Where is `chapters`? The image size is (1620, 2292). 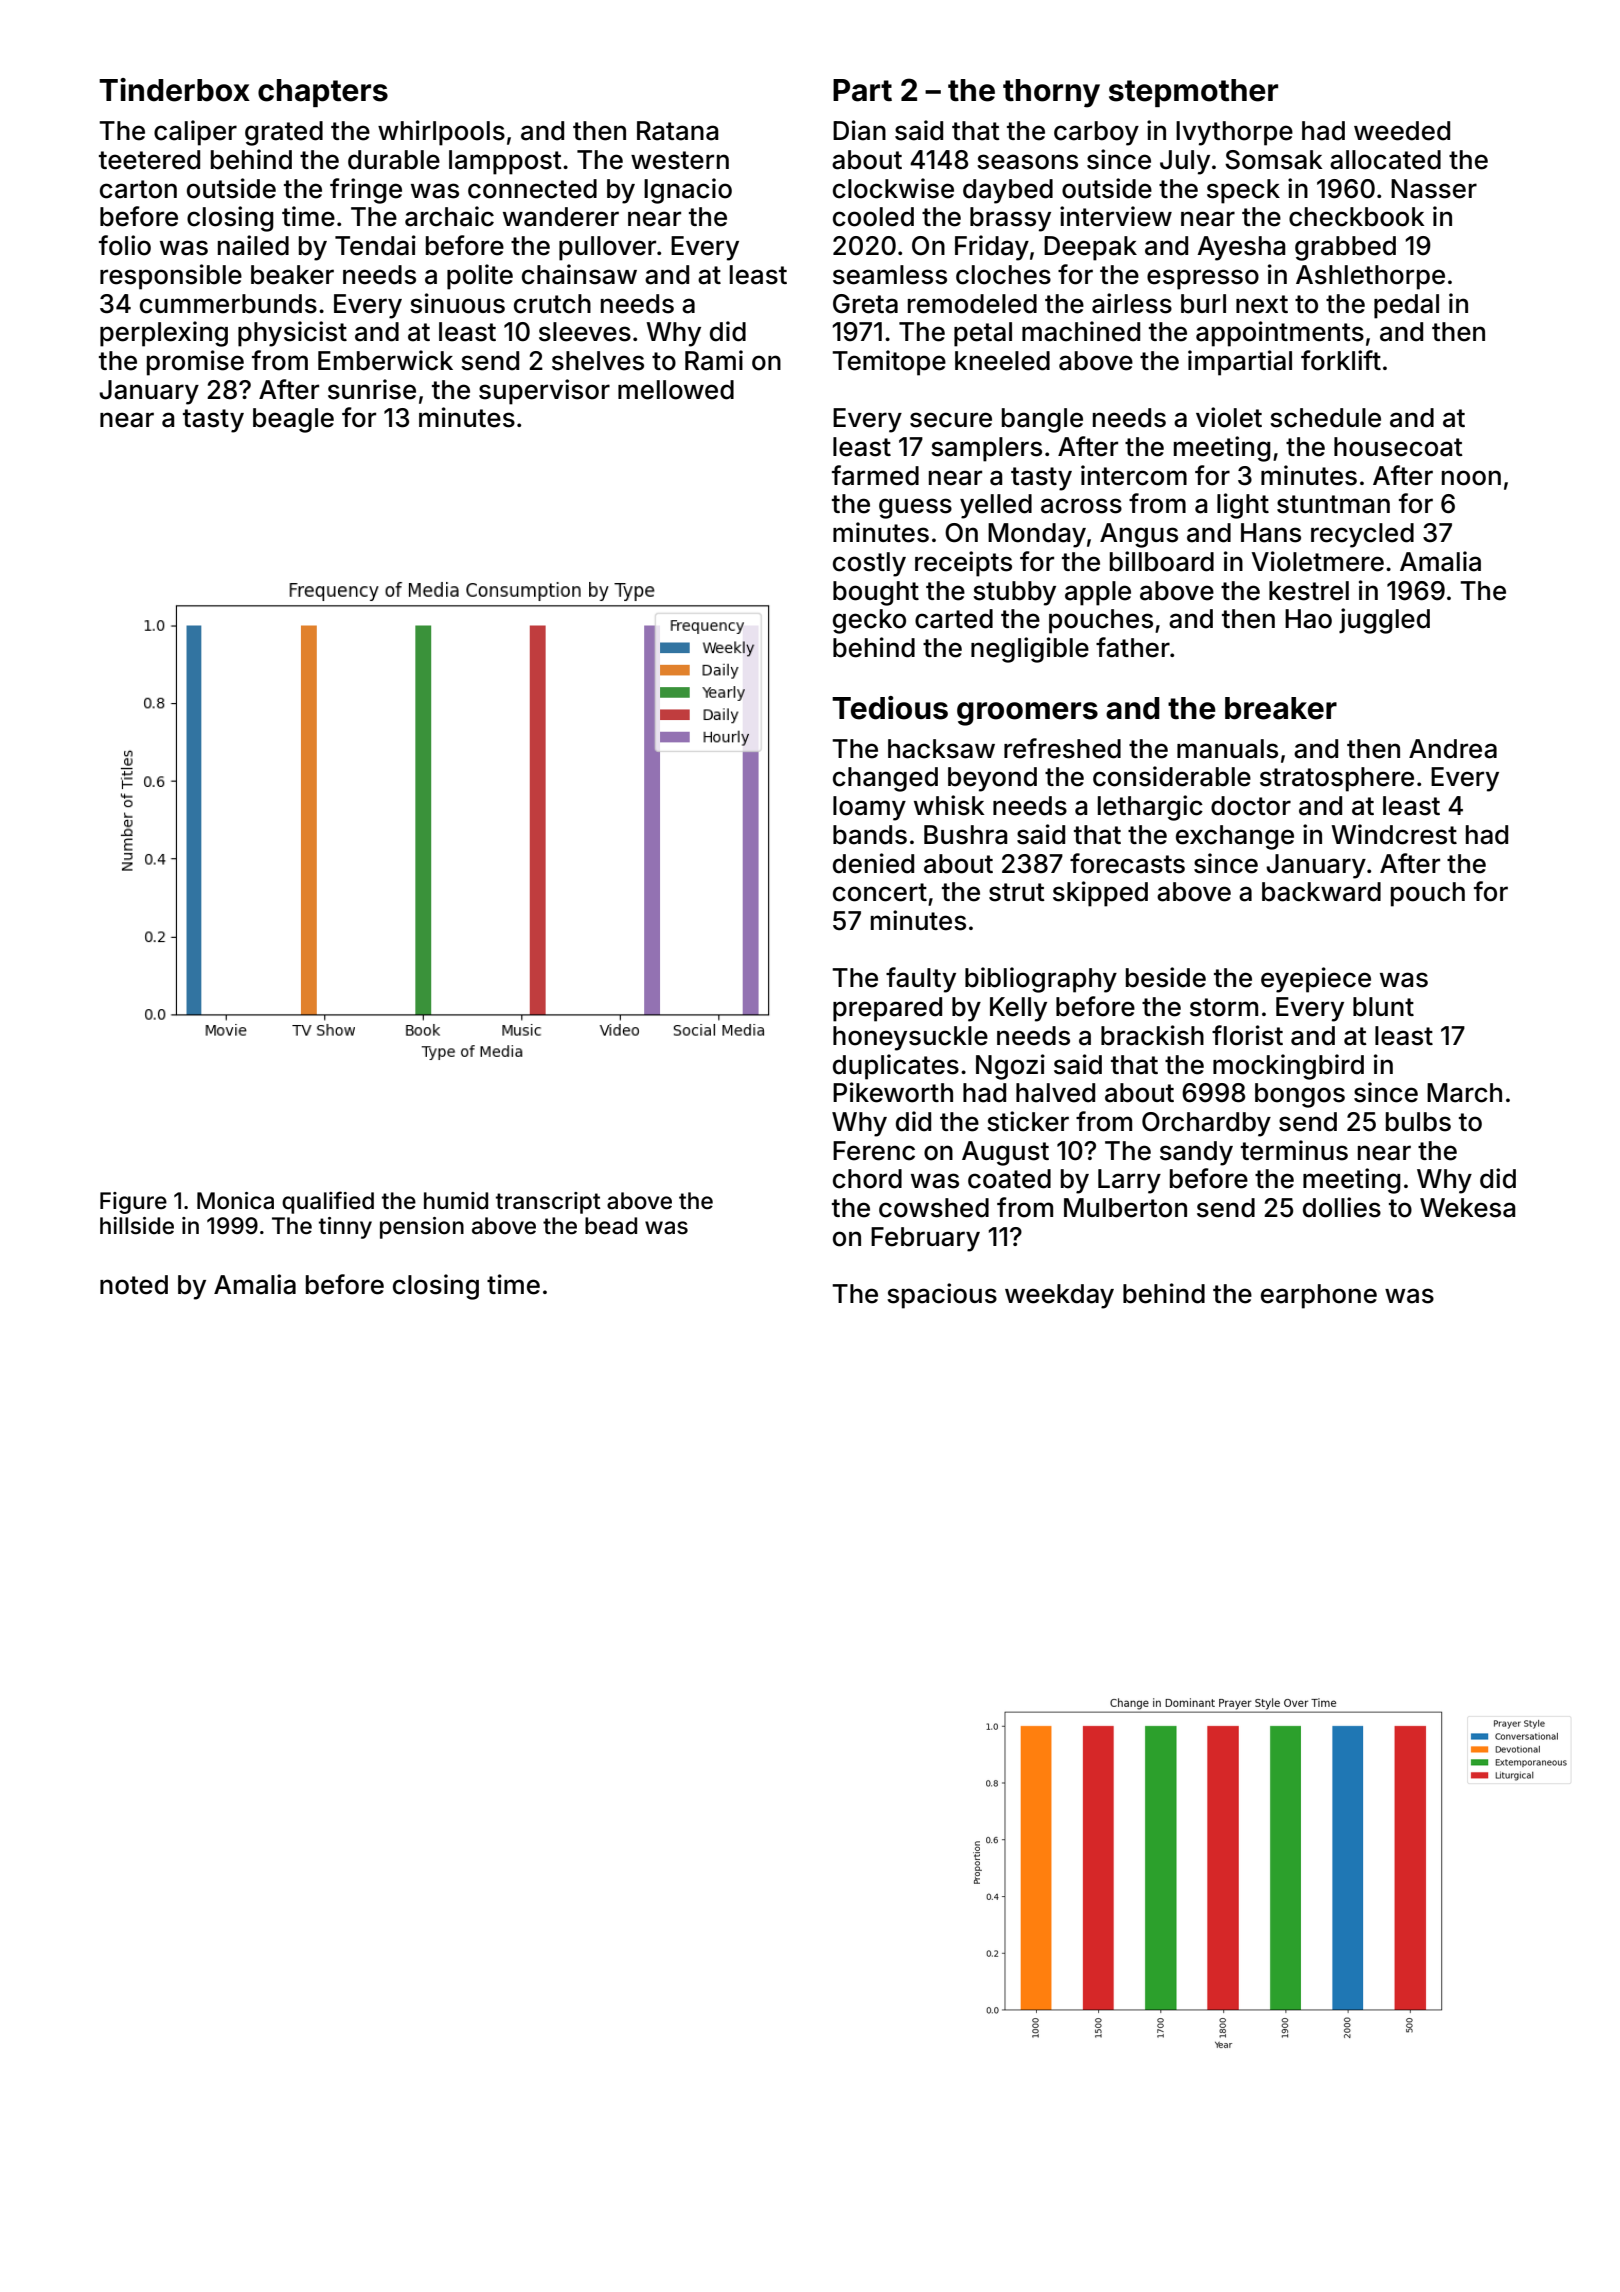
chapters is located at coordinates (323, 93).
